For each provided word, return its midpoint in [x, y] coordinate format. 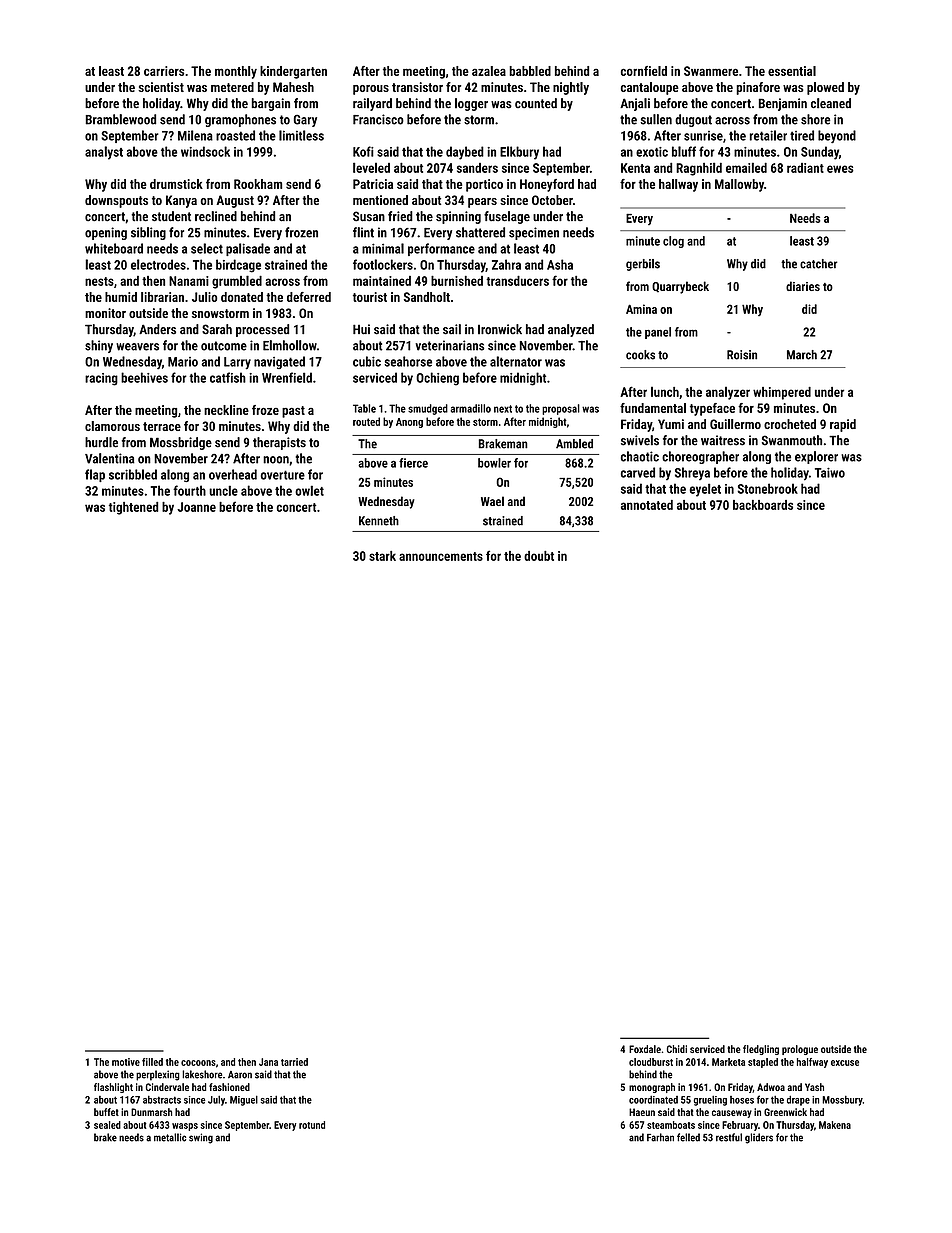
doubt [539, 556]
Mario [183, 362]
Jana [268, 1062]
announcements [441, 556]
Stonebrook [768, 488]
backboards [763, 505]
